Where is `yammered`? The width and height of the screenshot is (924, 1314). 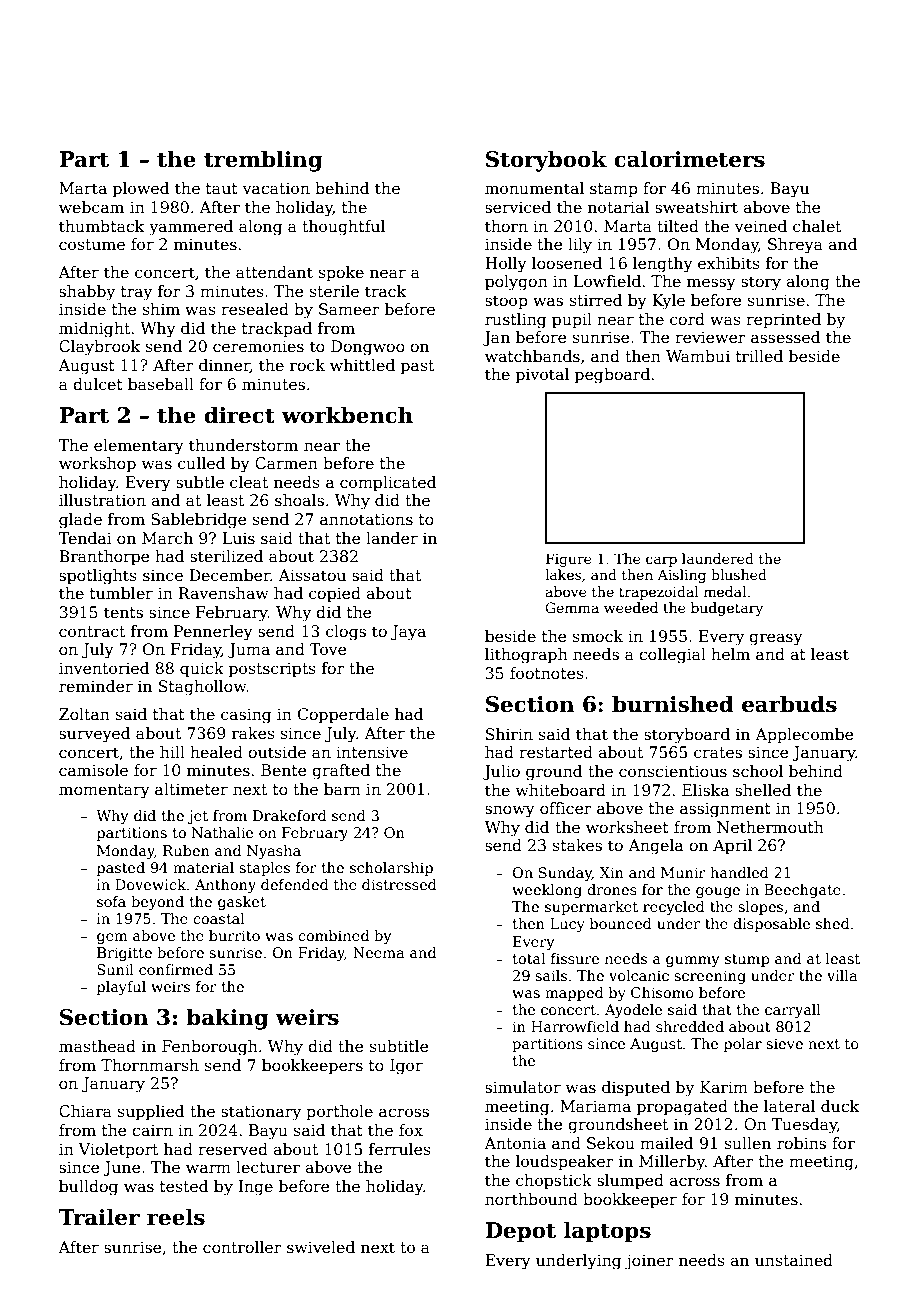 yammered is located at coordinates (191, 228).
